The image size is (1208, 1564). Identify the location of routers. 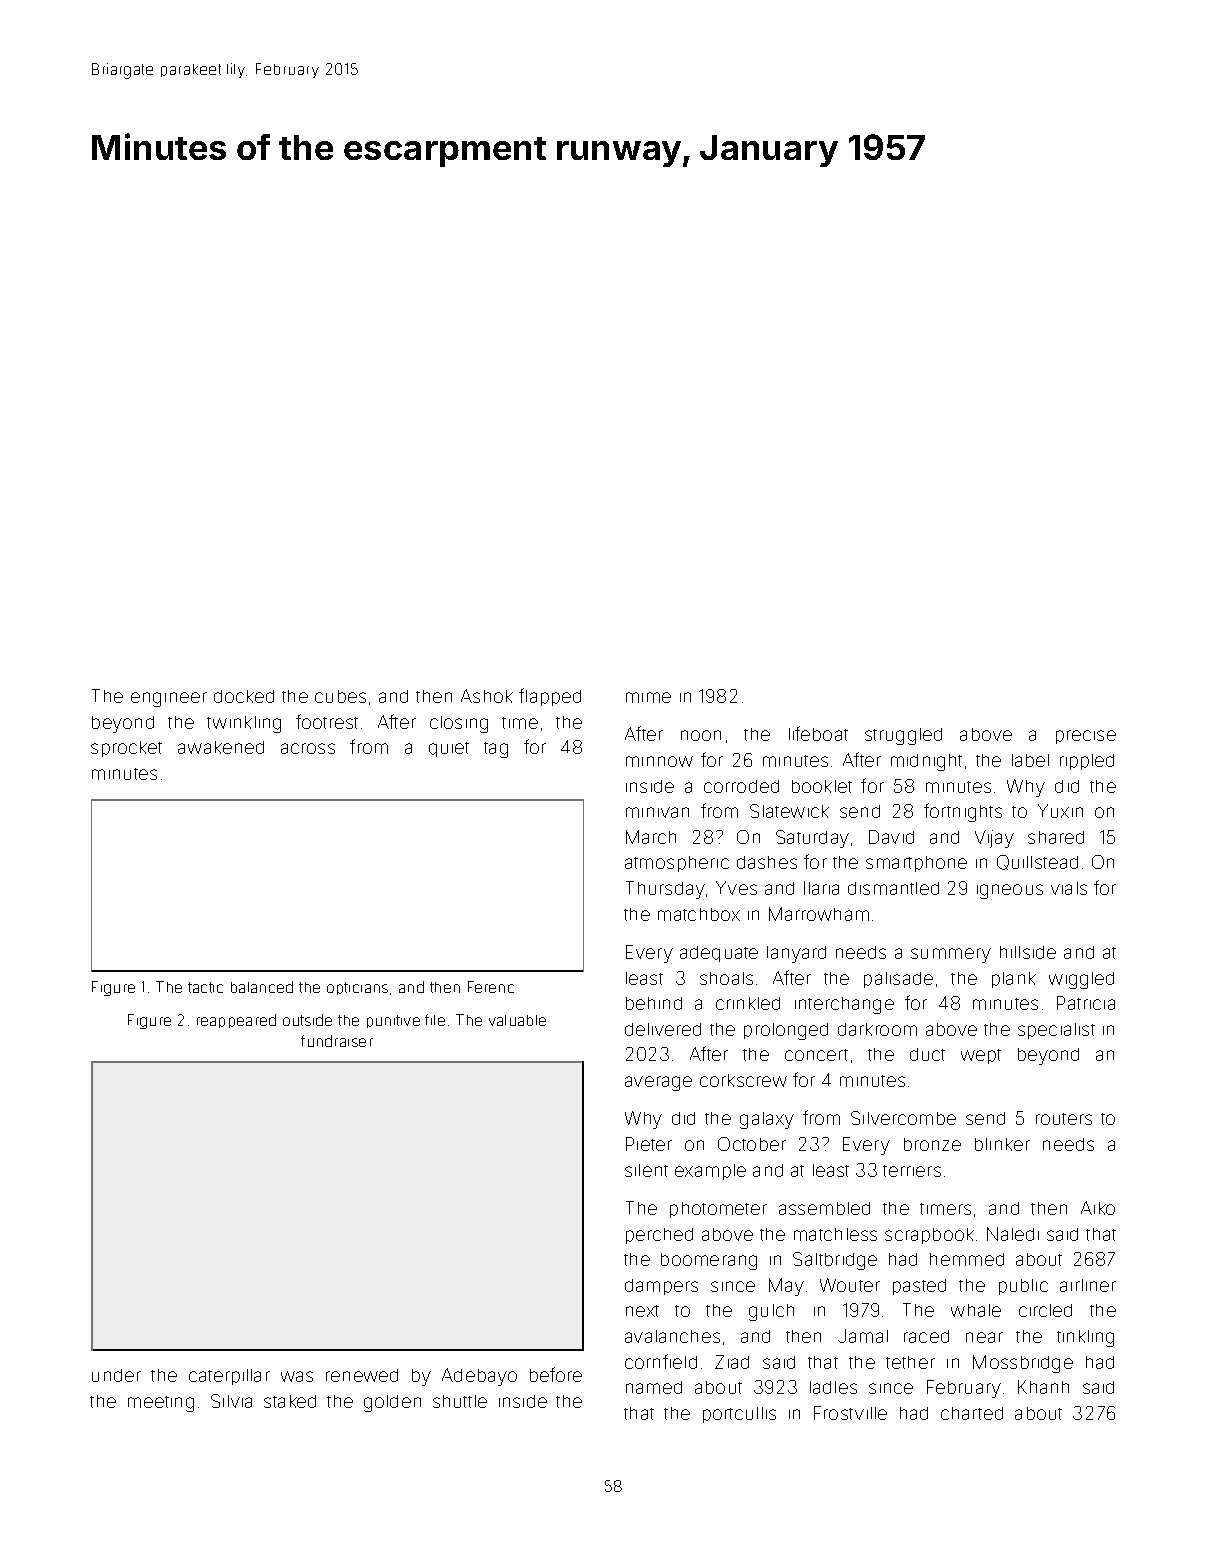
(1064, 1119).
